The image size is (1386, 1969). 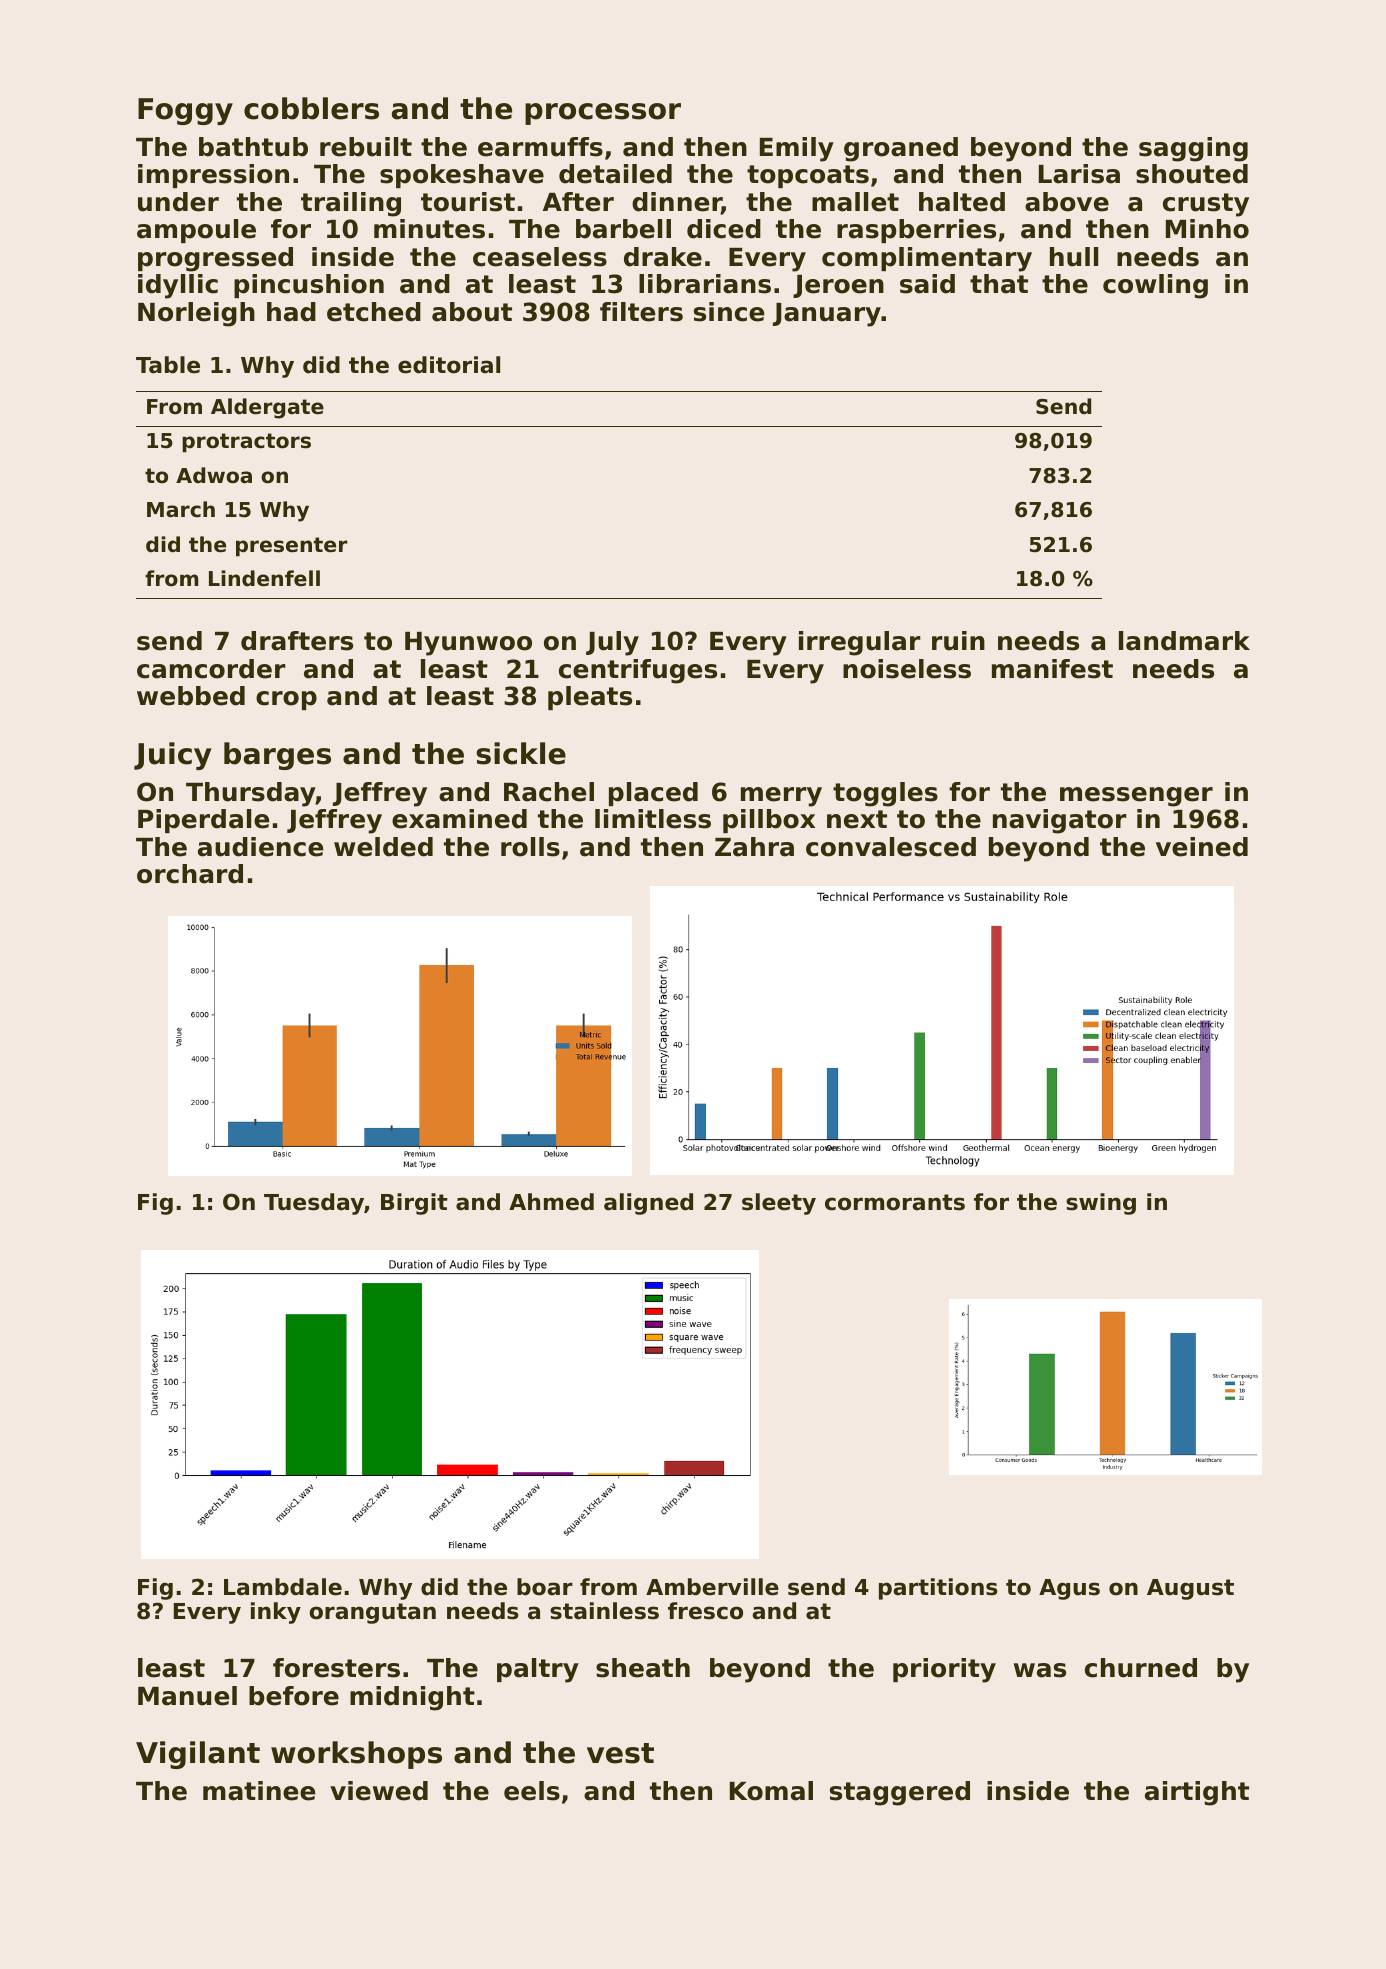 I want to click on Komal, so click(x=771, y=1791).
